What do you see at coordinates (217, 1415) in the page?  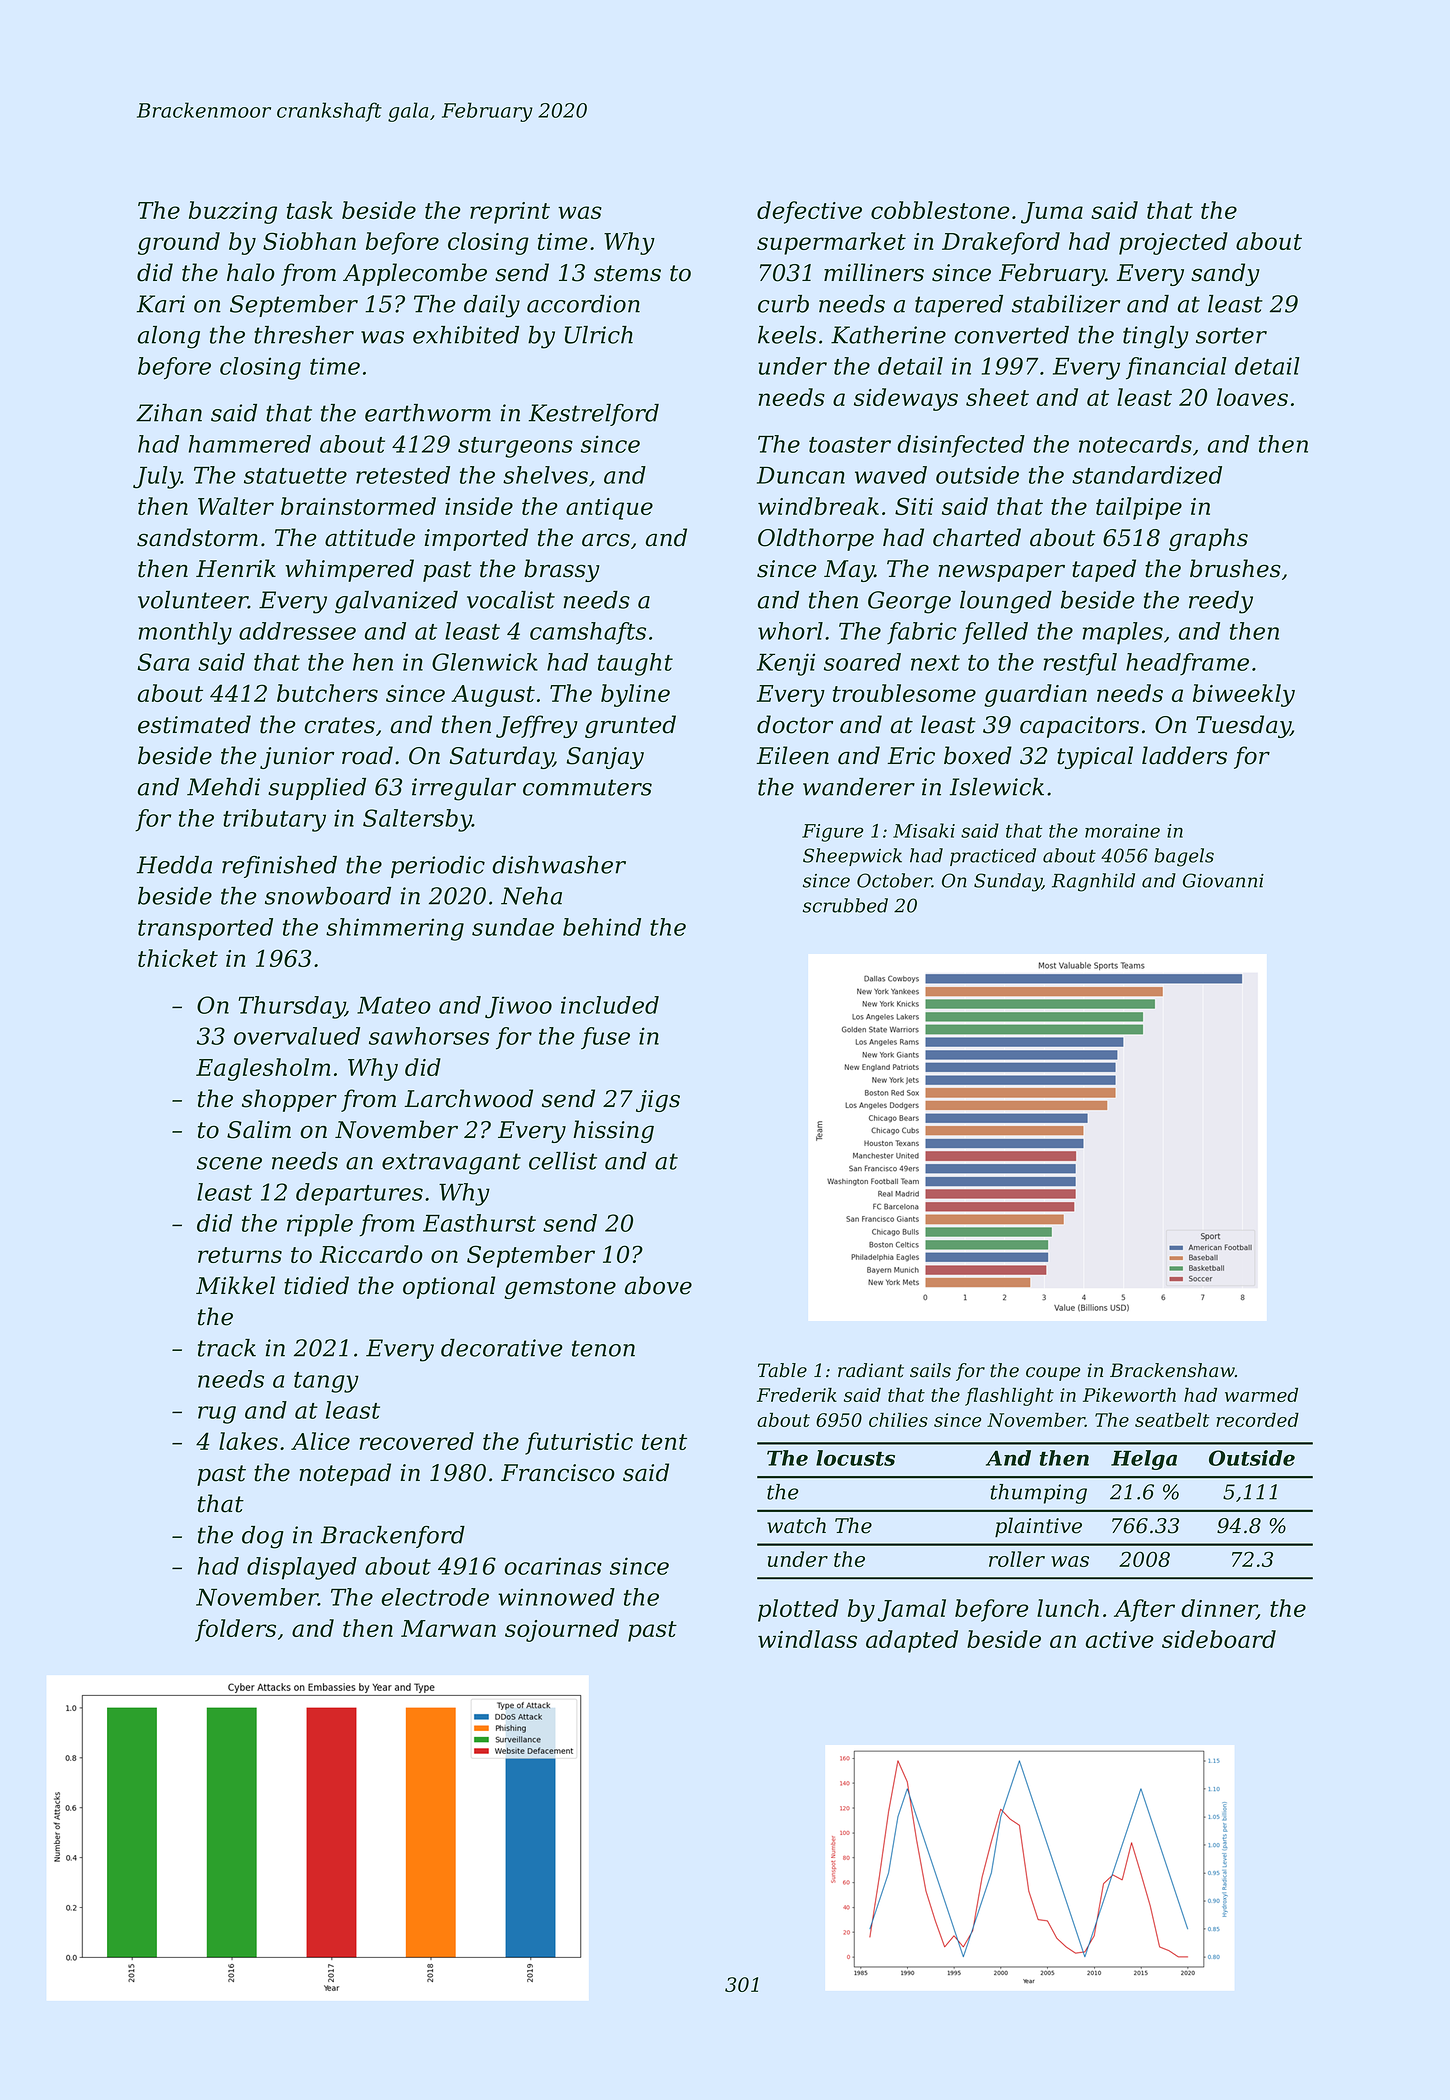 I see `rug` at bounding box center [217, 1415].
